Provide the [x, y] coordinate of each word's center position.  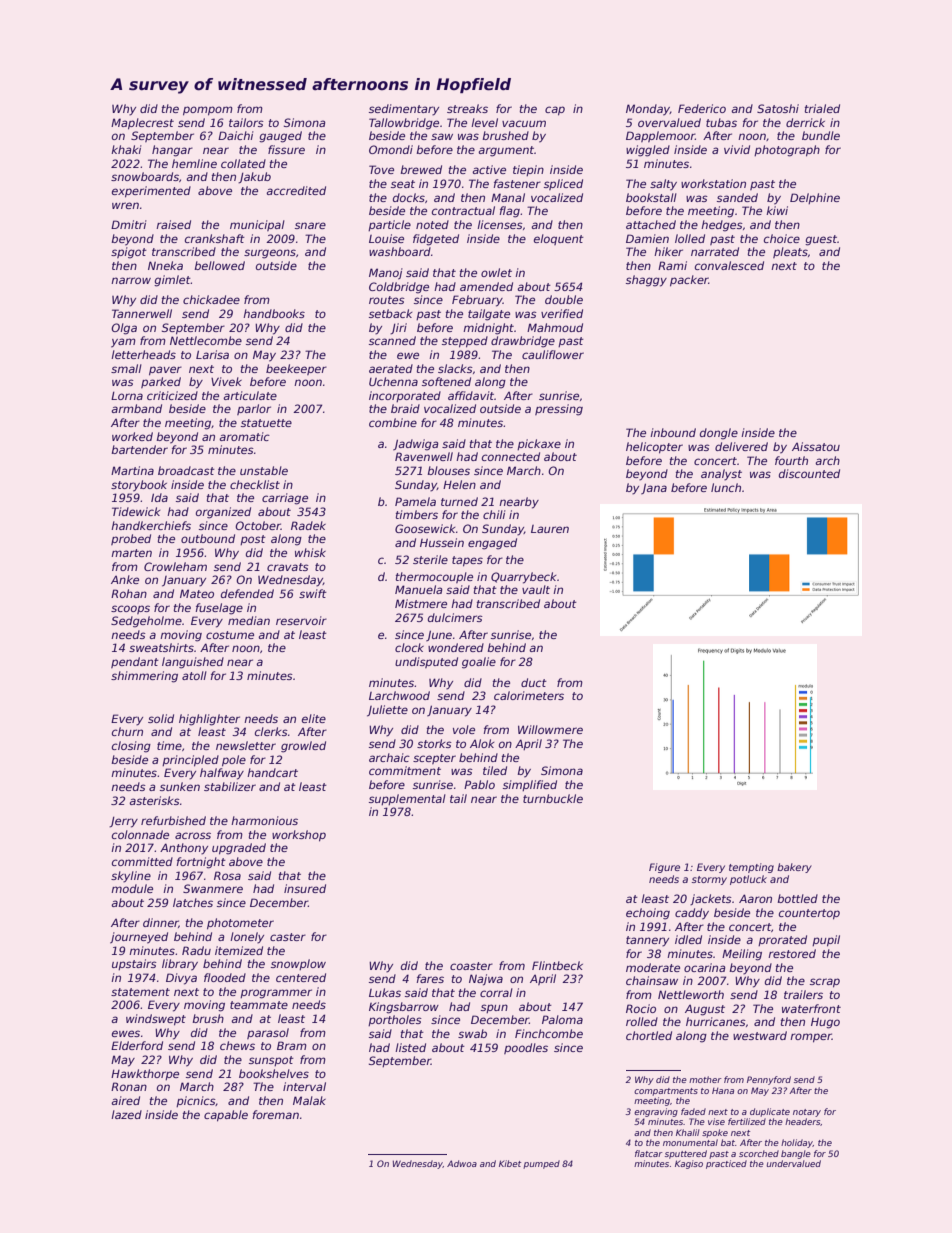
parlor [254, 409]
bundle [821, 135]
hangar [172, 151]
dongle [719, 434]
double [564, 299]
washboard [400, 251]
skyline [131, 877]
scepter [434, 759]
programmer [276, 994]
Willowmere [550, 729]
